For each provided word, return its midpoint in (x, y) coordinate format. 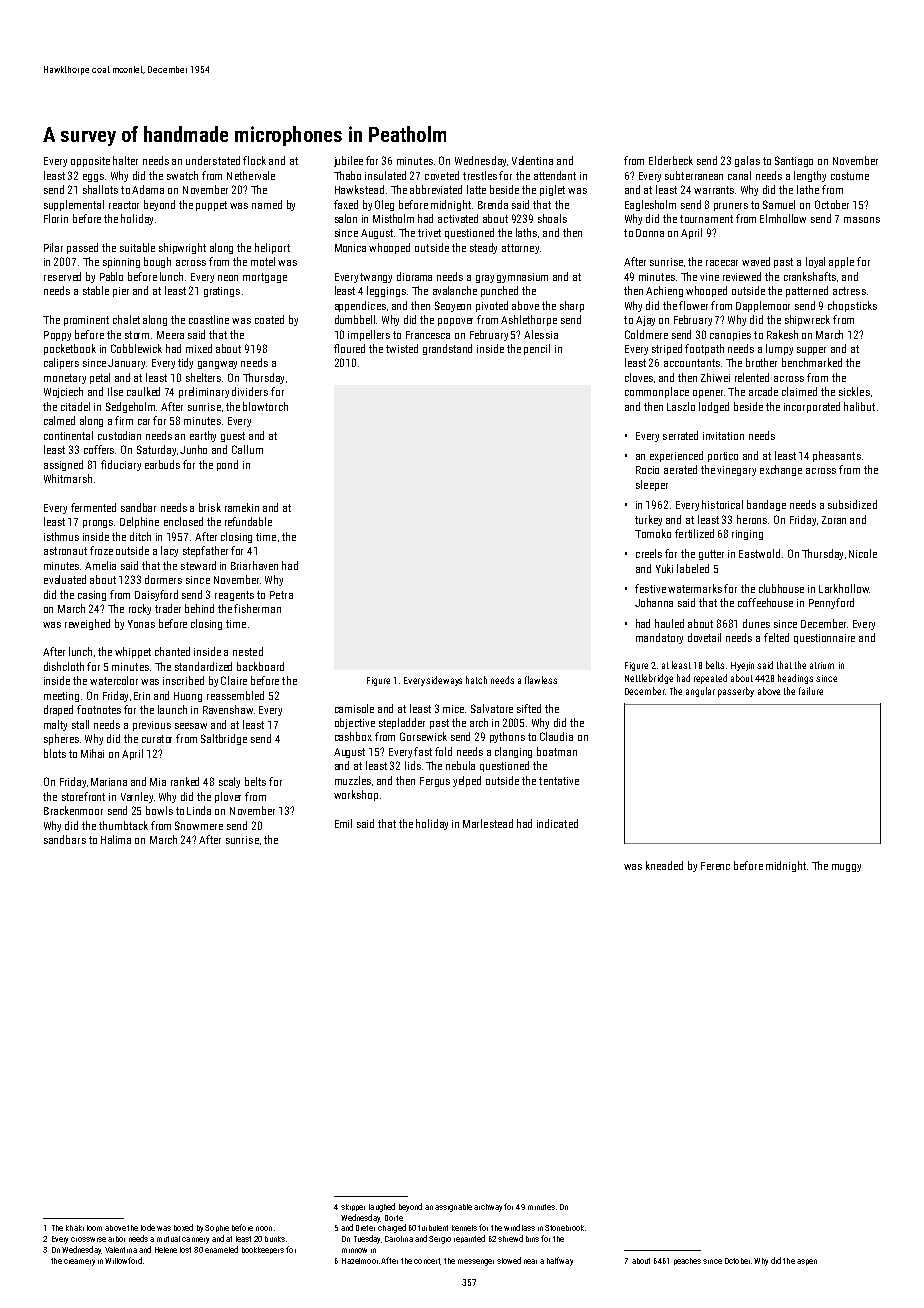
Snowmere (199, 825)
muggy (846, 868)
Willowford (123, 1260)
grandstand (447, 349)
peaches (687, 1261)
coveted (442, 175)
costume (850, 176)
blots (55, 753)
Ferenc (715, 866)
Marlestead (488, 823)
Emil (343, 823)
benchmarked (812, 362)
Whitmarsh (68, 478)
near (530, 1261)
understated (213, 160)
